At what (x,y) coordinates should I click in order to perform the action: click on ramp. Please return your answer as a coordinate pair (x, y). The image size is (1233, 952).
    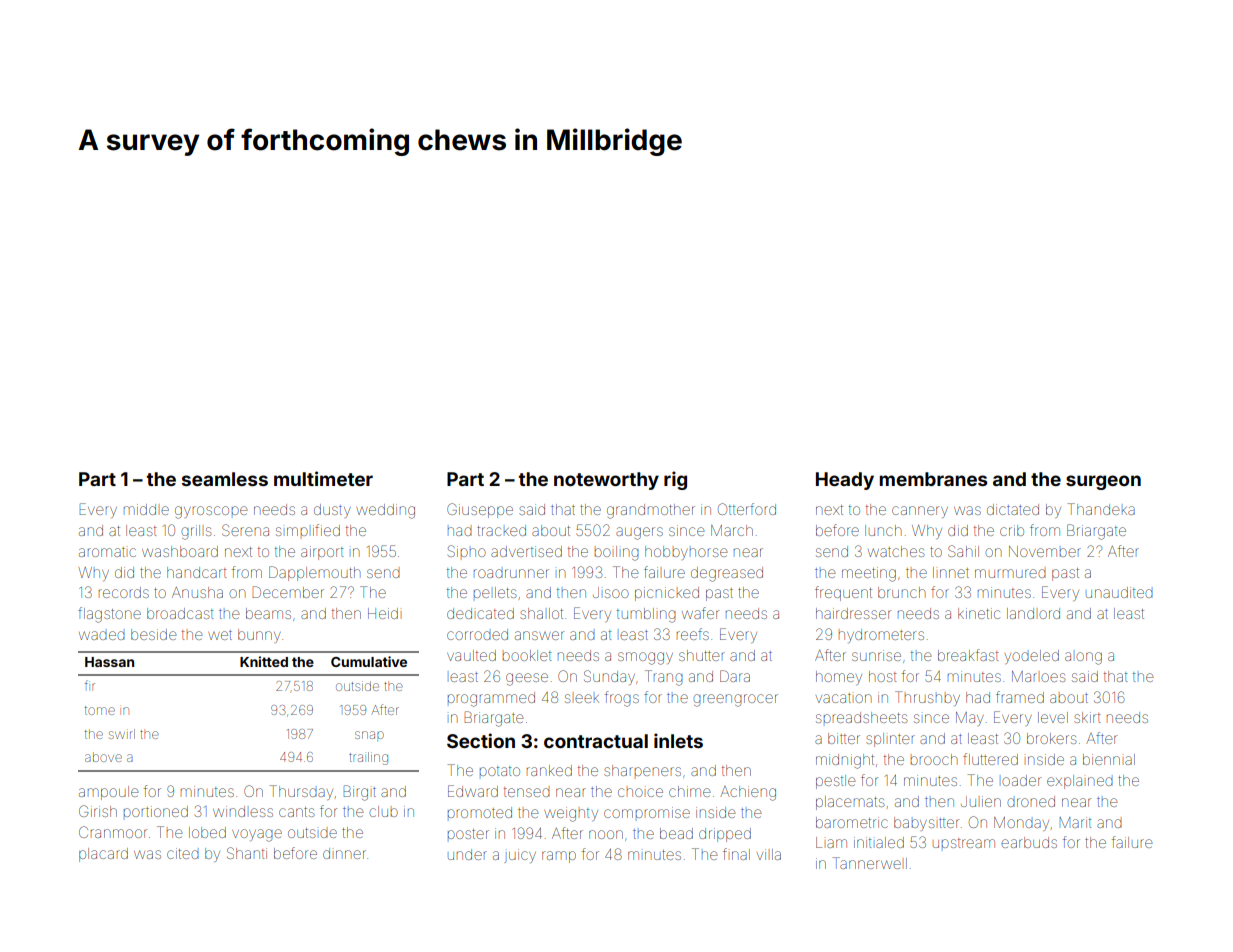
    Looking at the image, I should click on (559, 857).
